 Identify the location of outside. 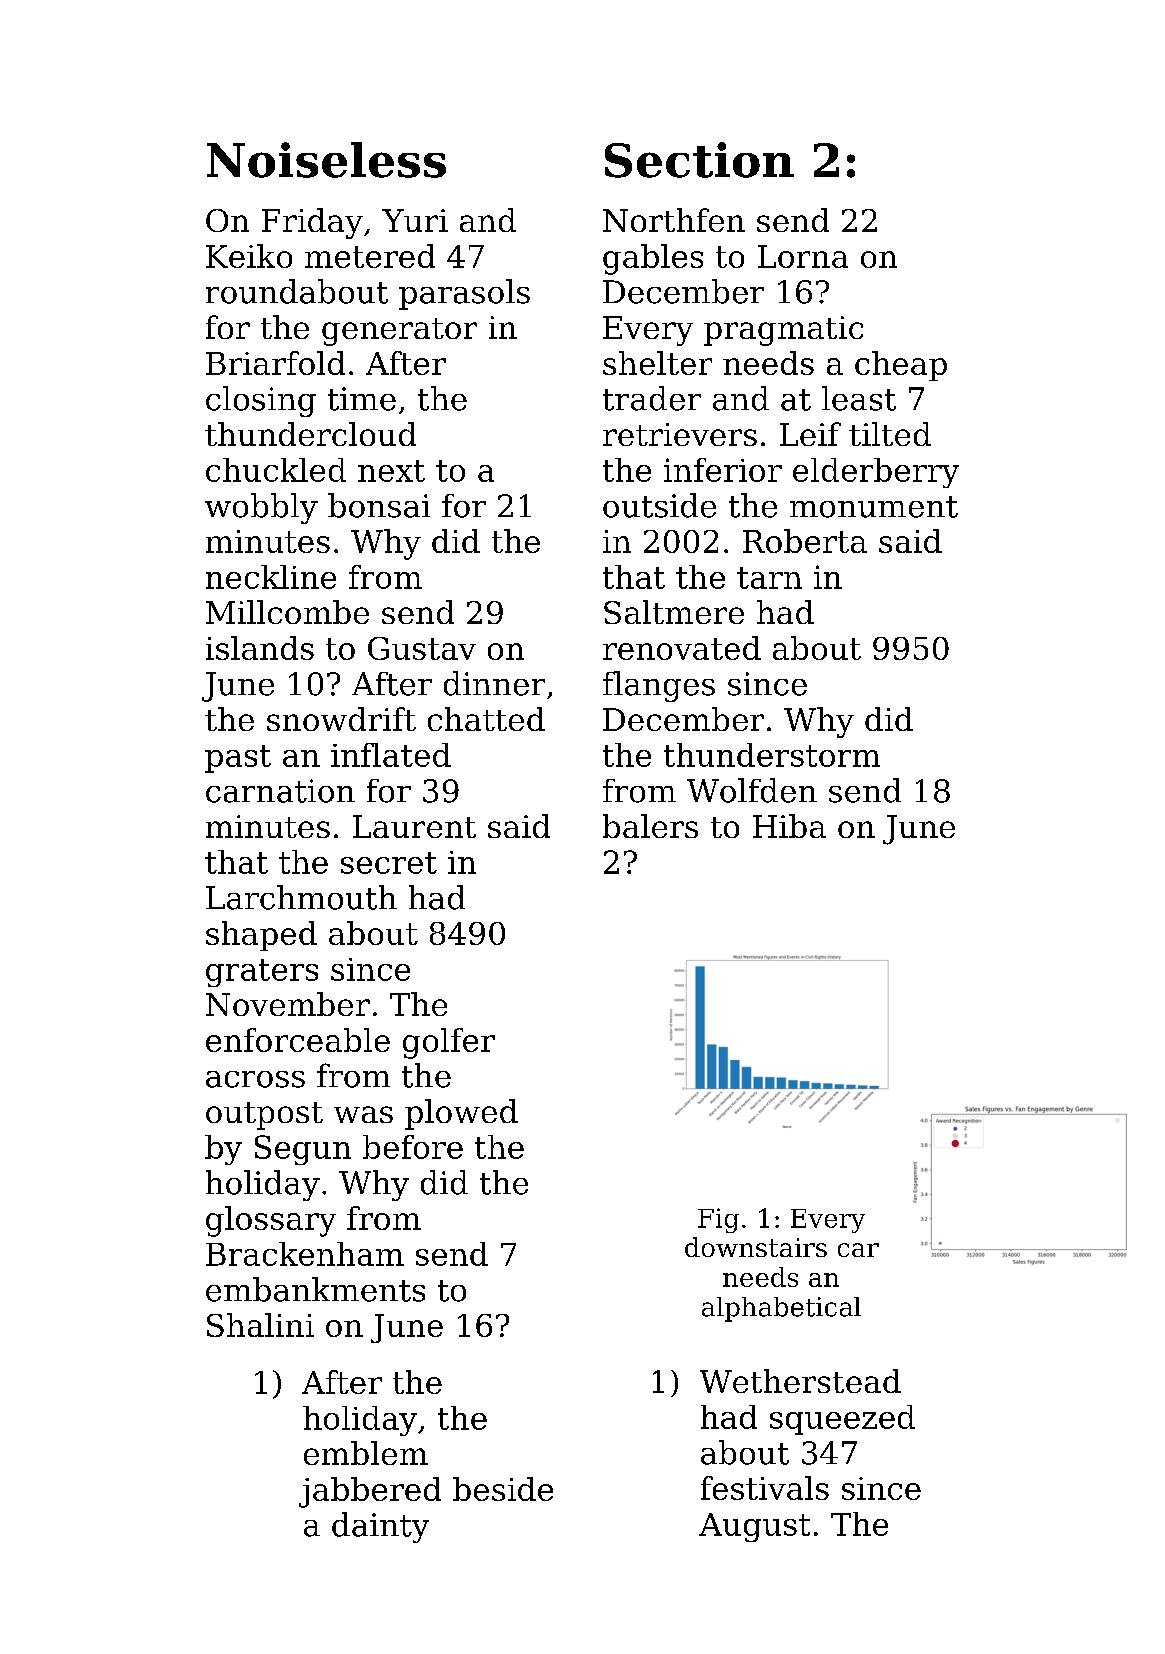
(659, 505).
